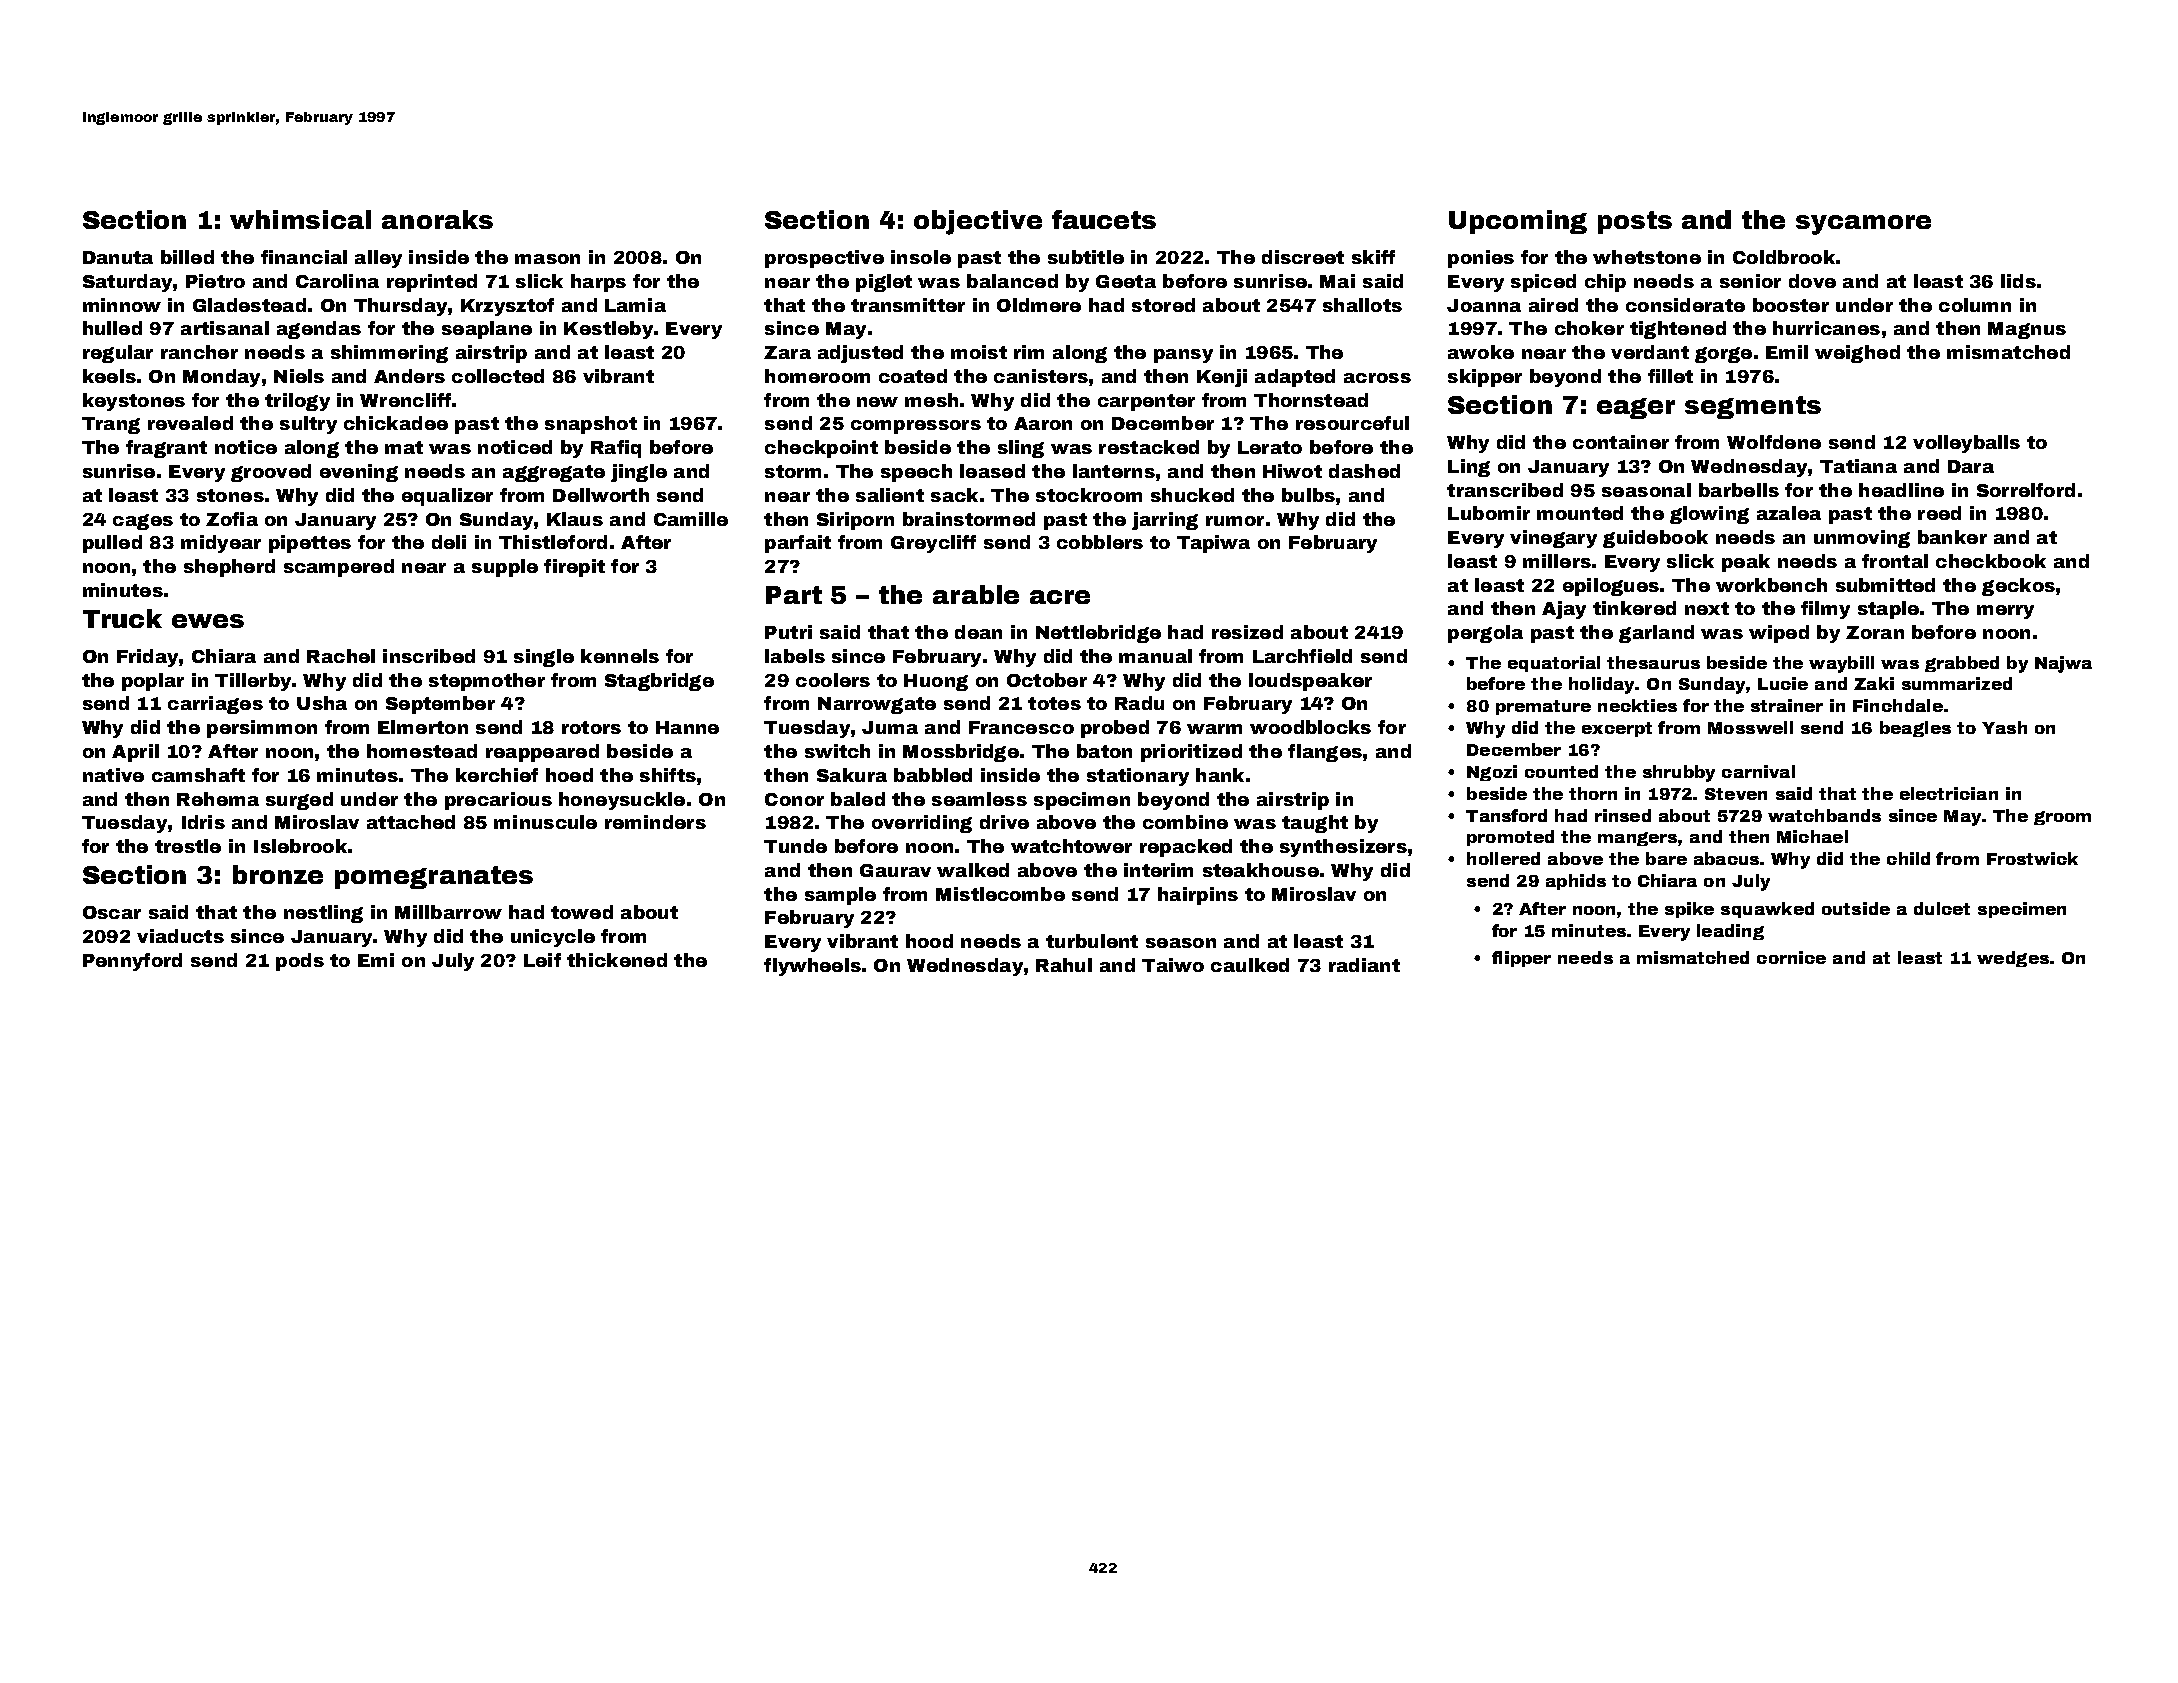 The image size is (2178, 1683). Describe the element at coordinates (2027, 330) in the screenshot. I see `Magnus` at that location.
